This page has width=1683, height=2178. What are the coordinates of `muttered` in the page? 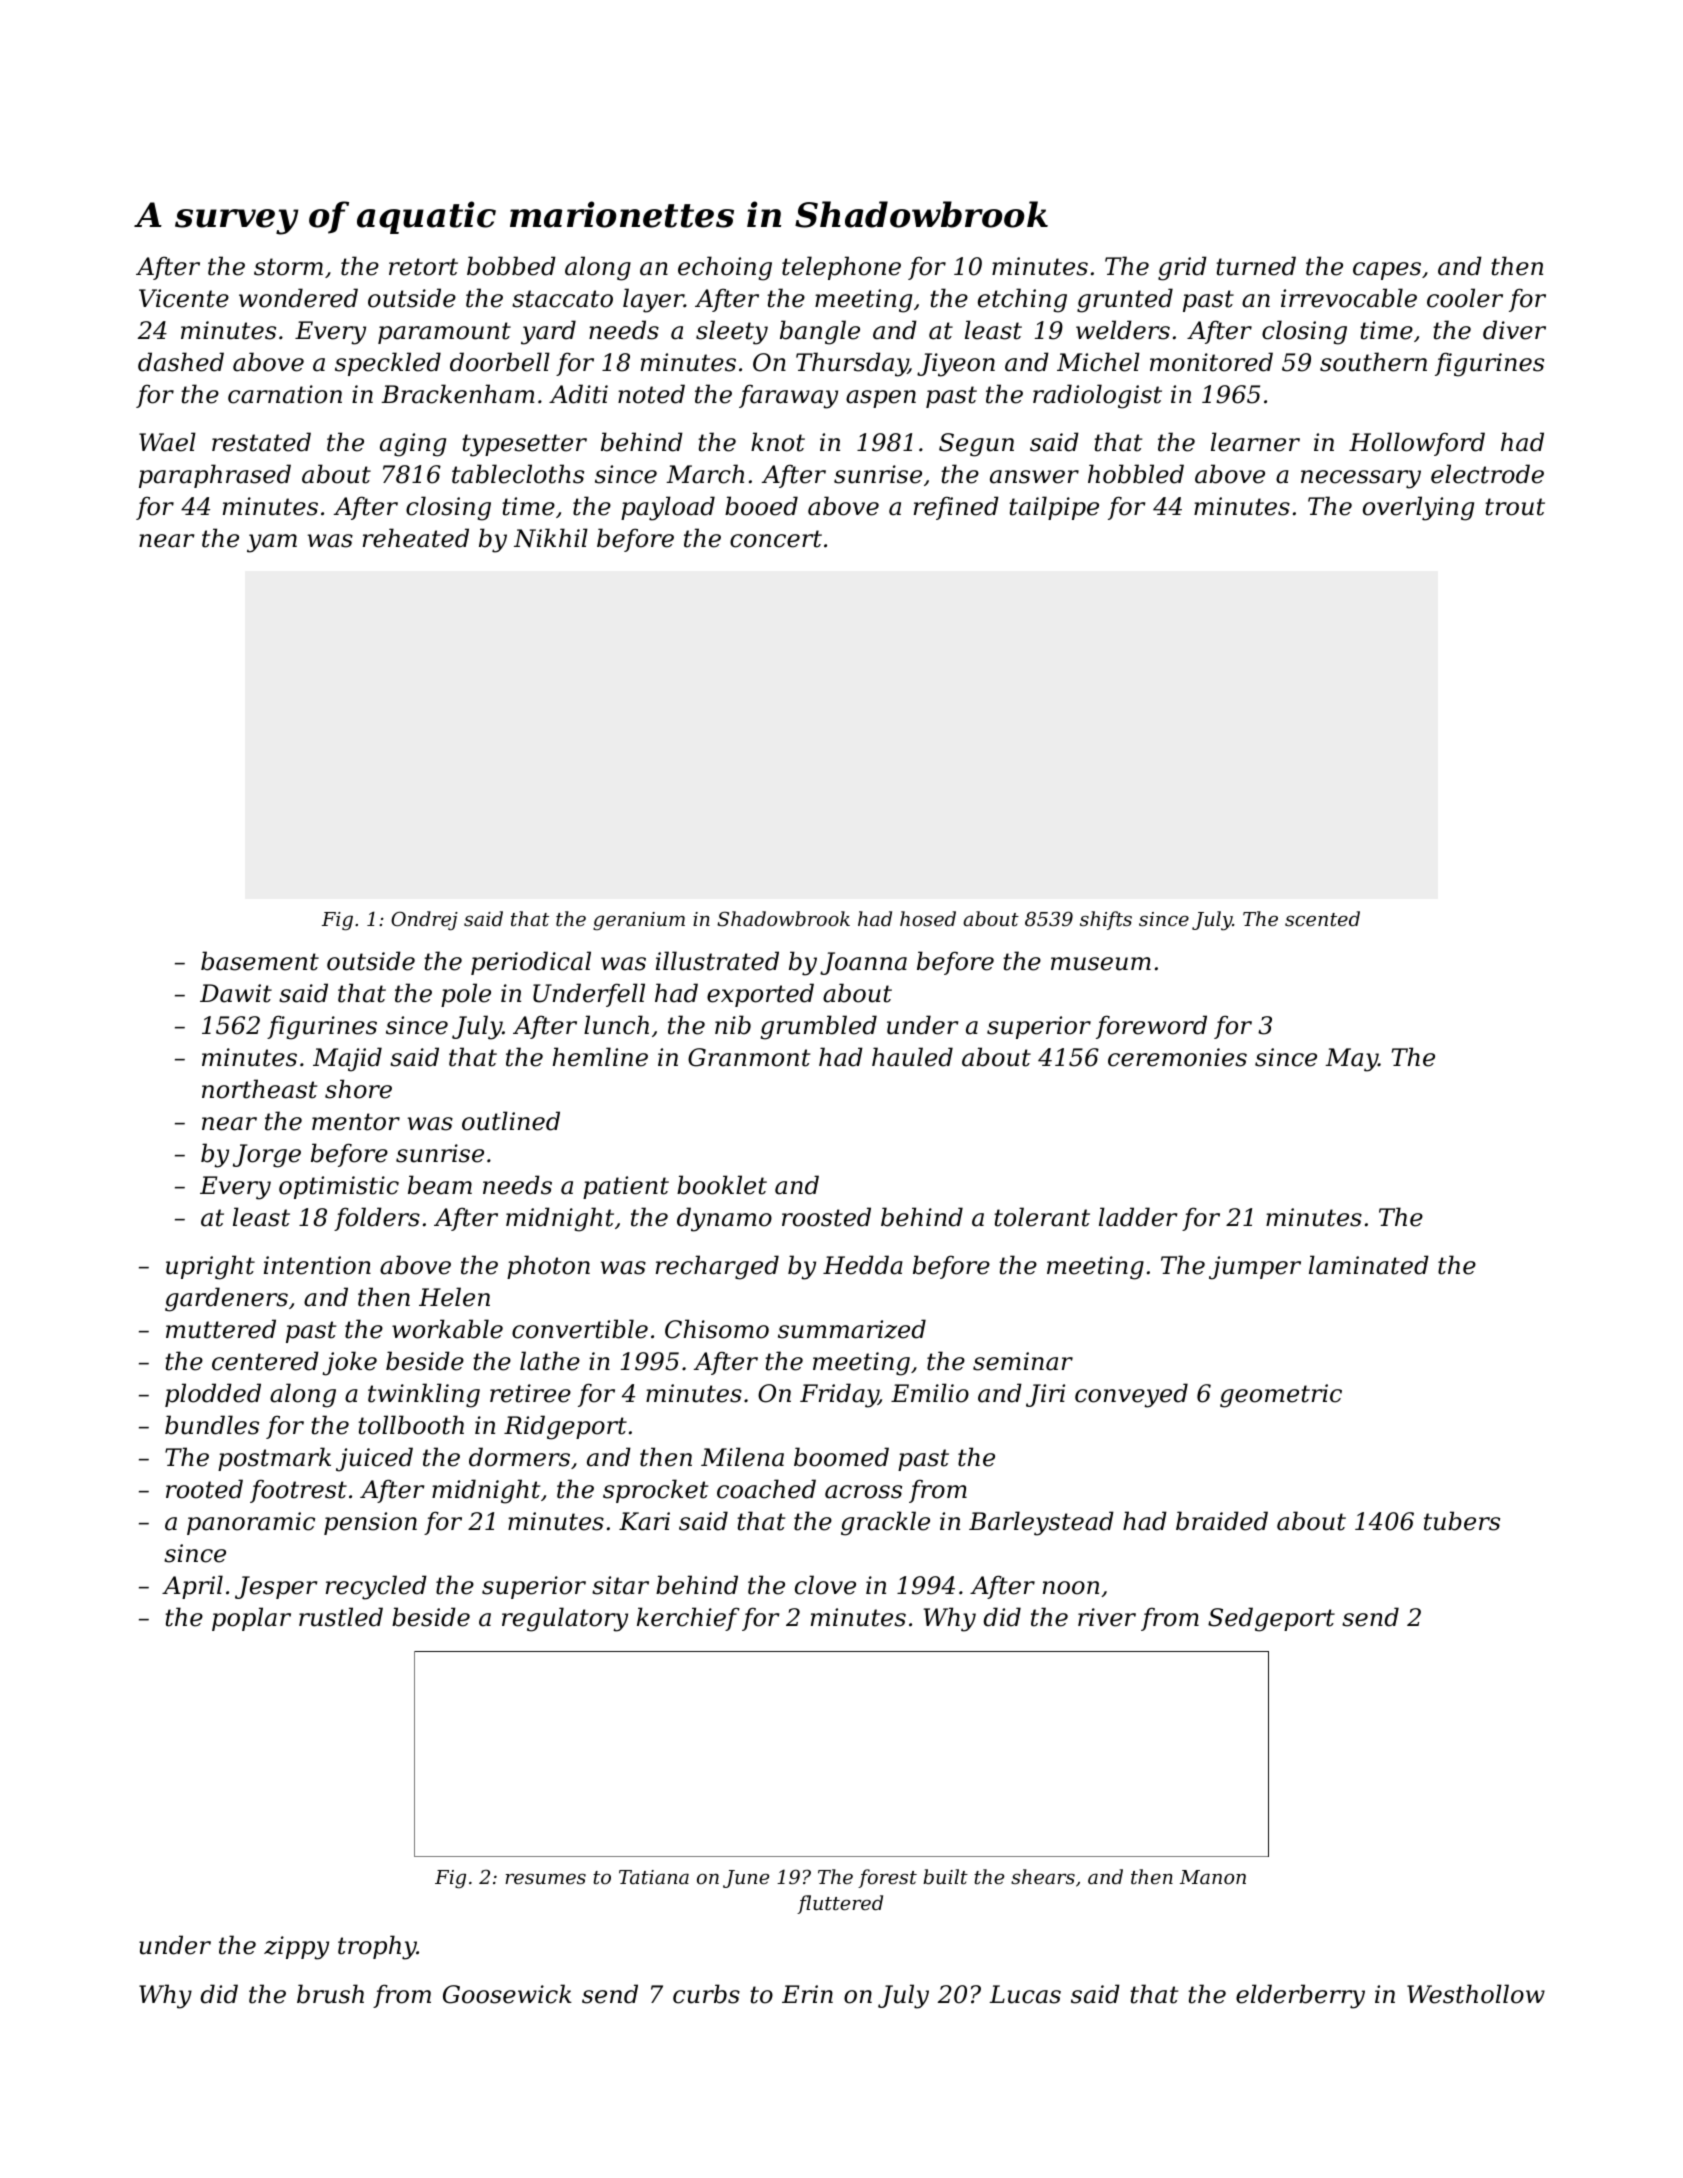 It's located at (221, 1329).
